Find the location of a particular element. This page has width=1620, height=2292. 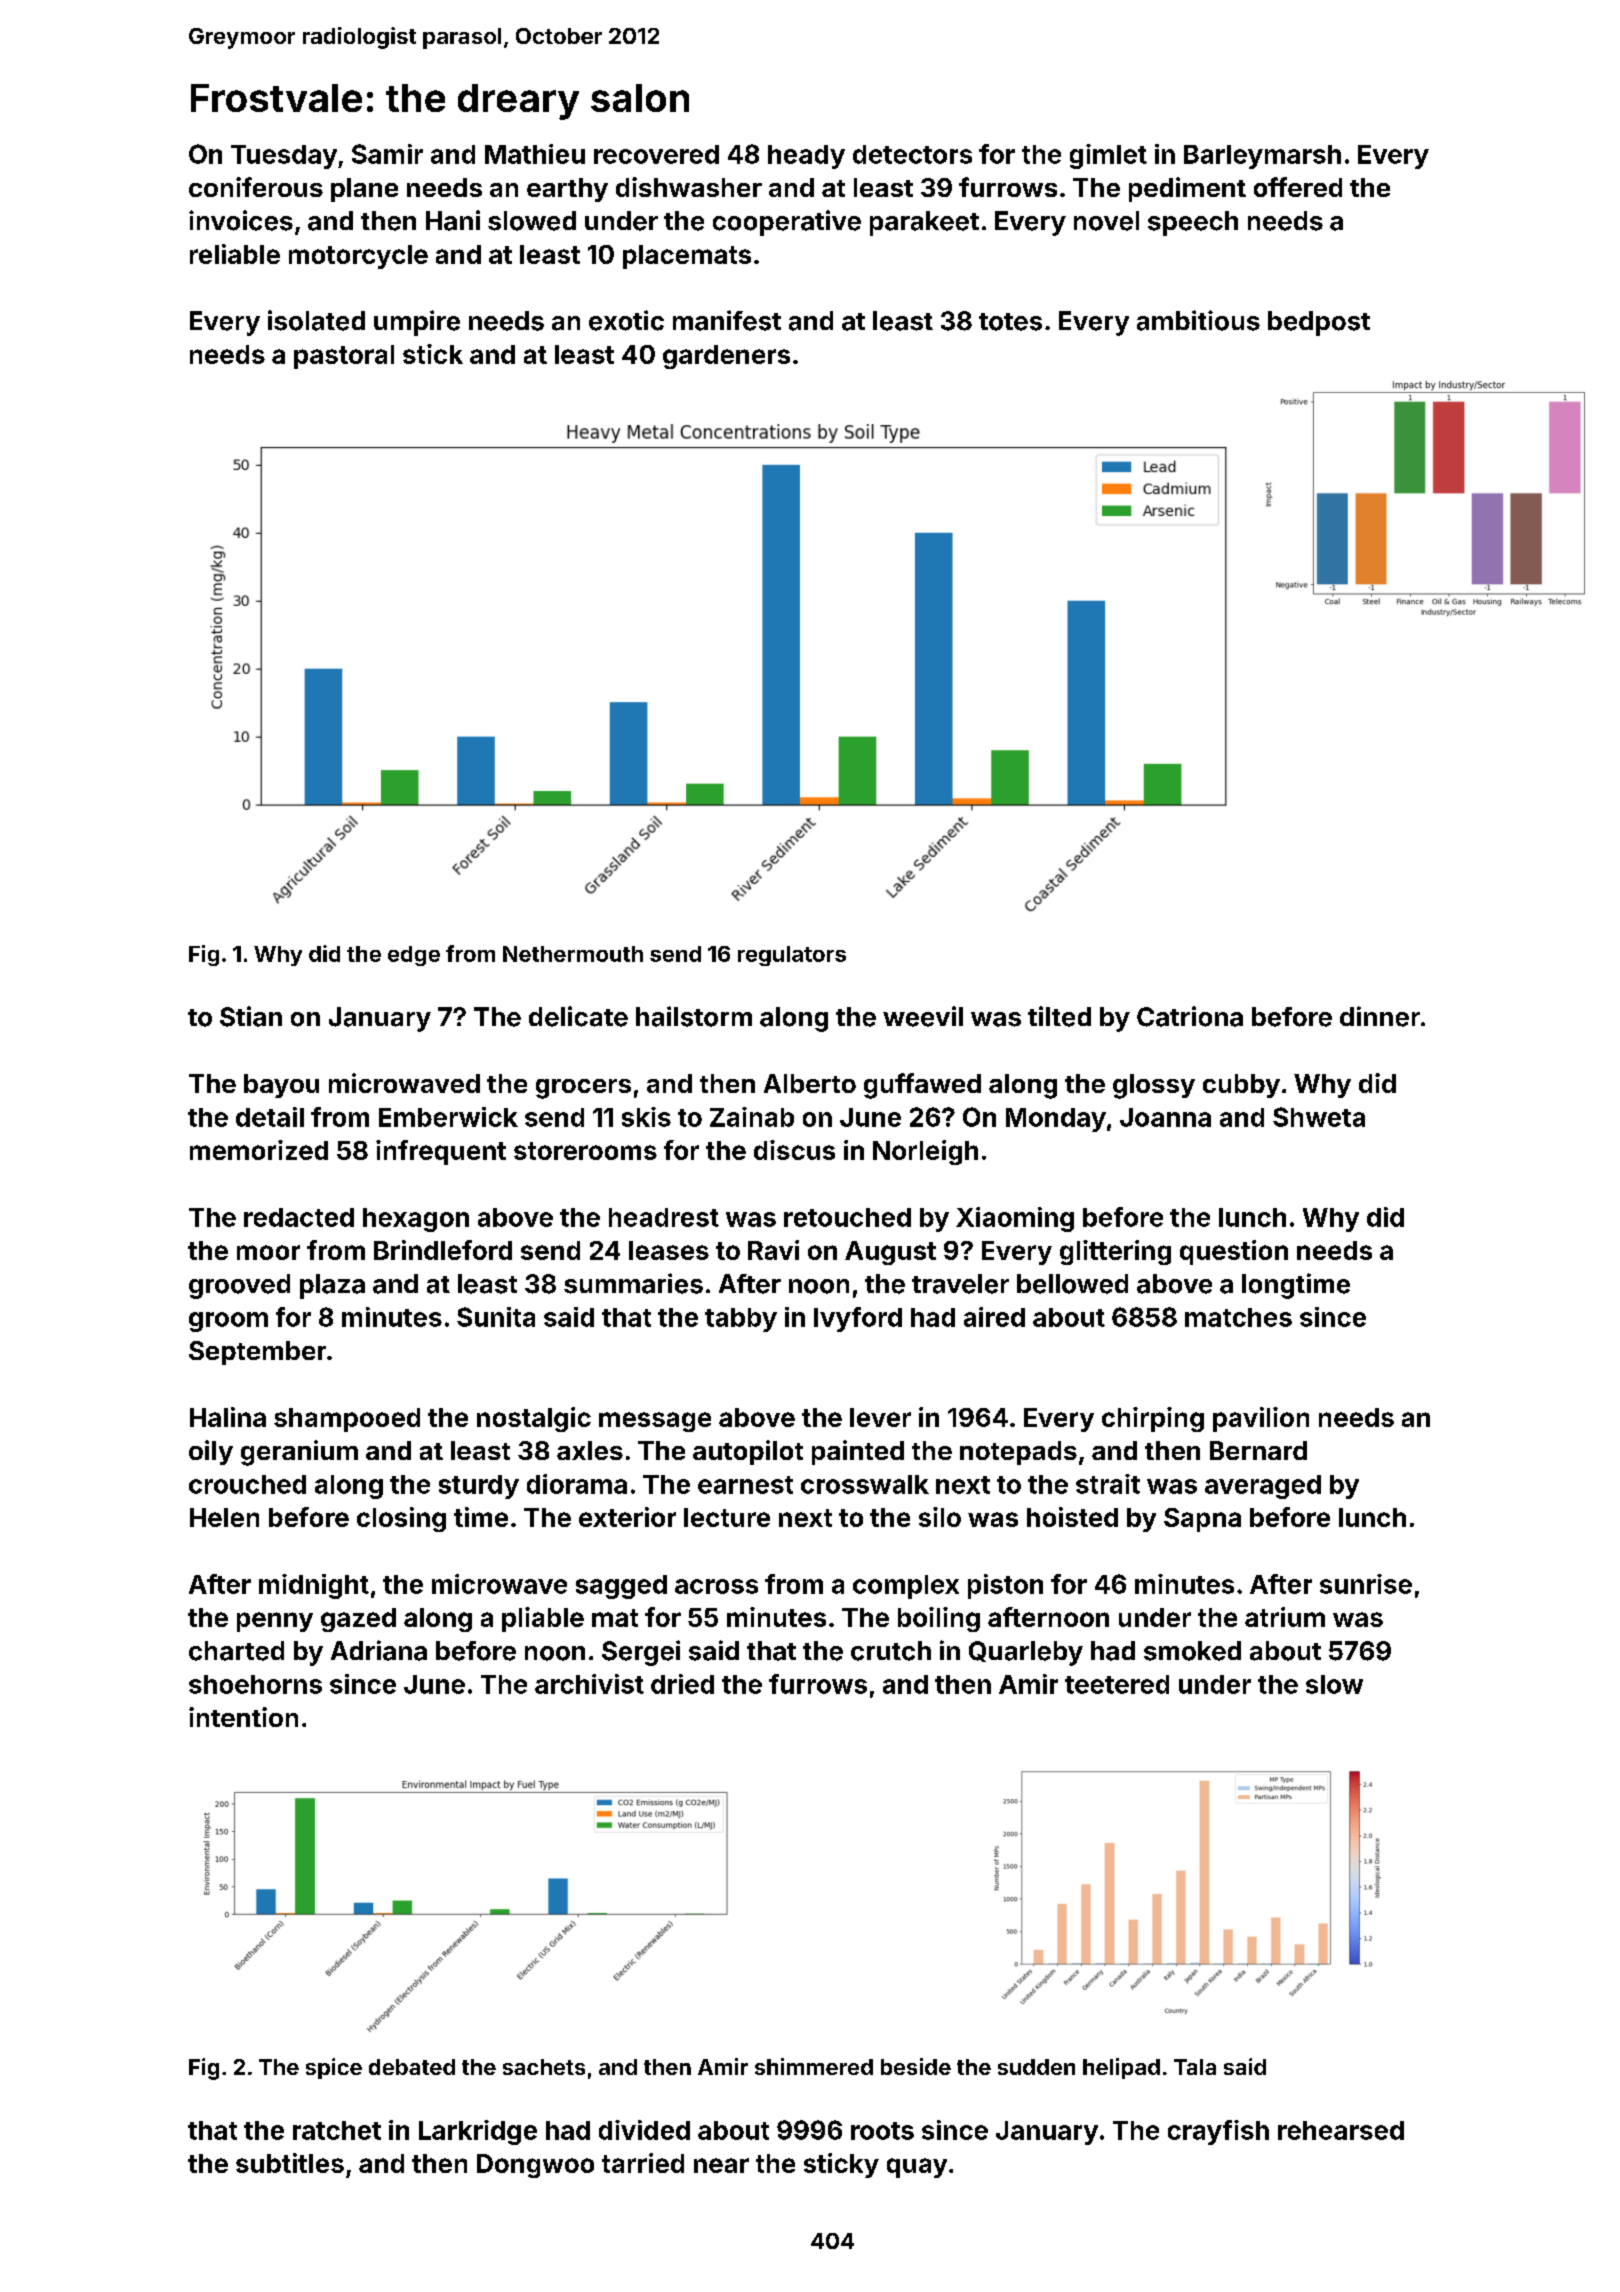

exotic is located at coordinates (626, 320).
